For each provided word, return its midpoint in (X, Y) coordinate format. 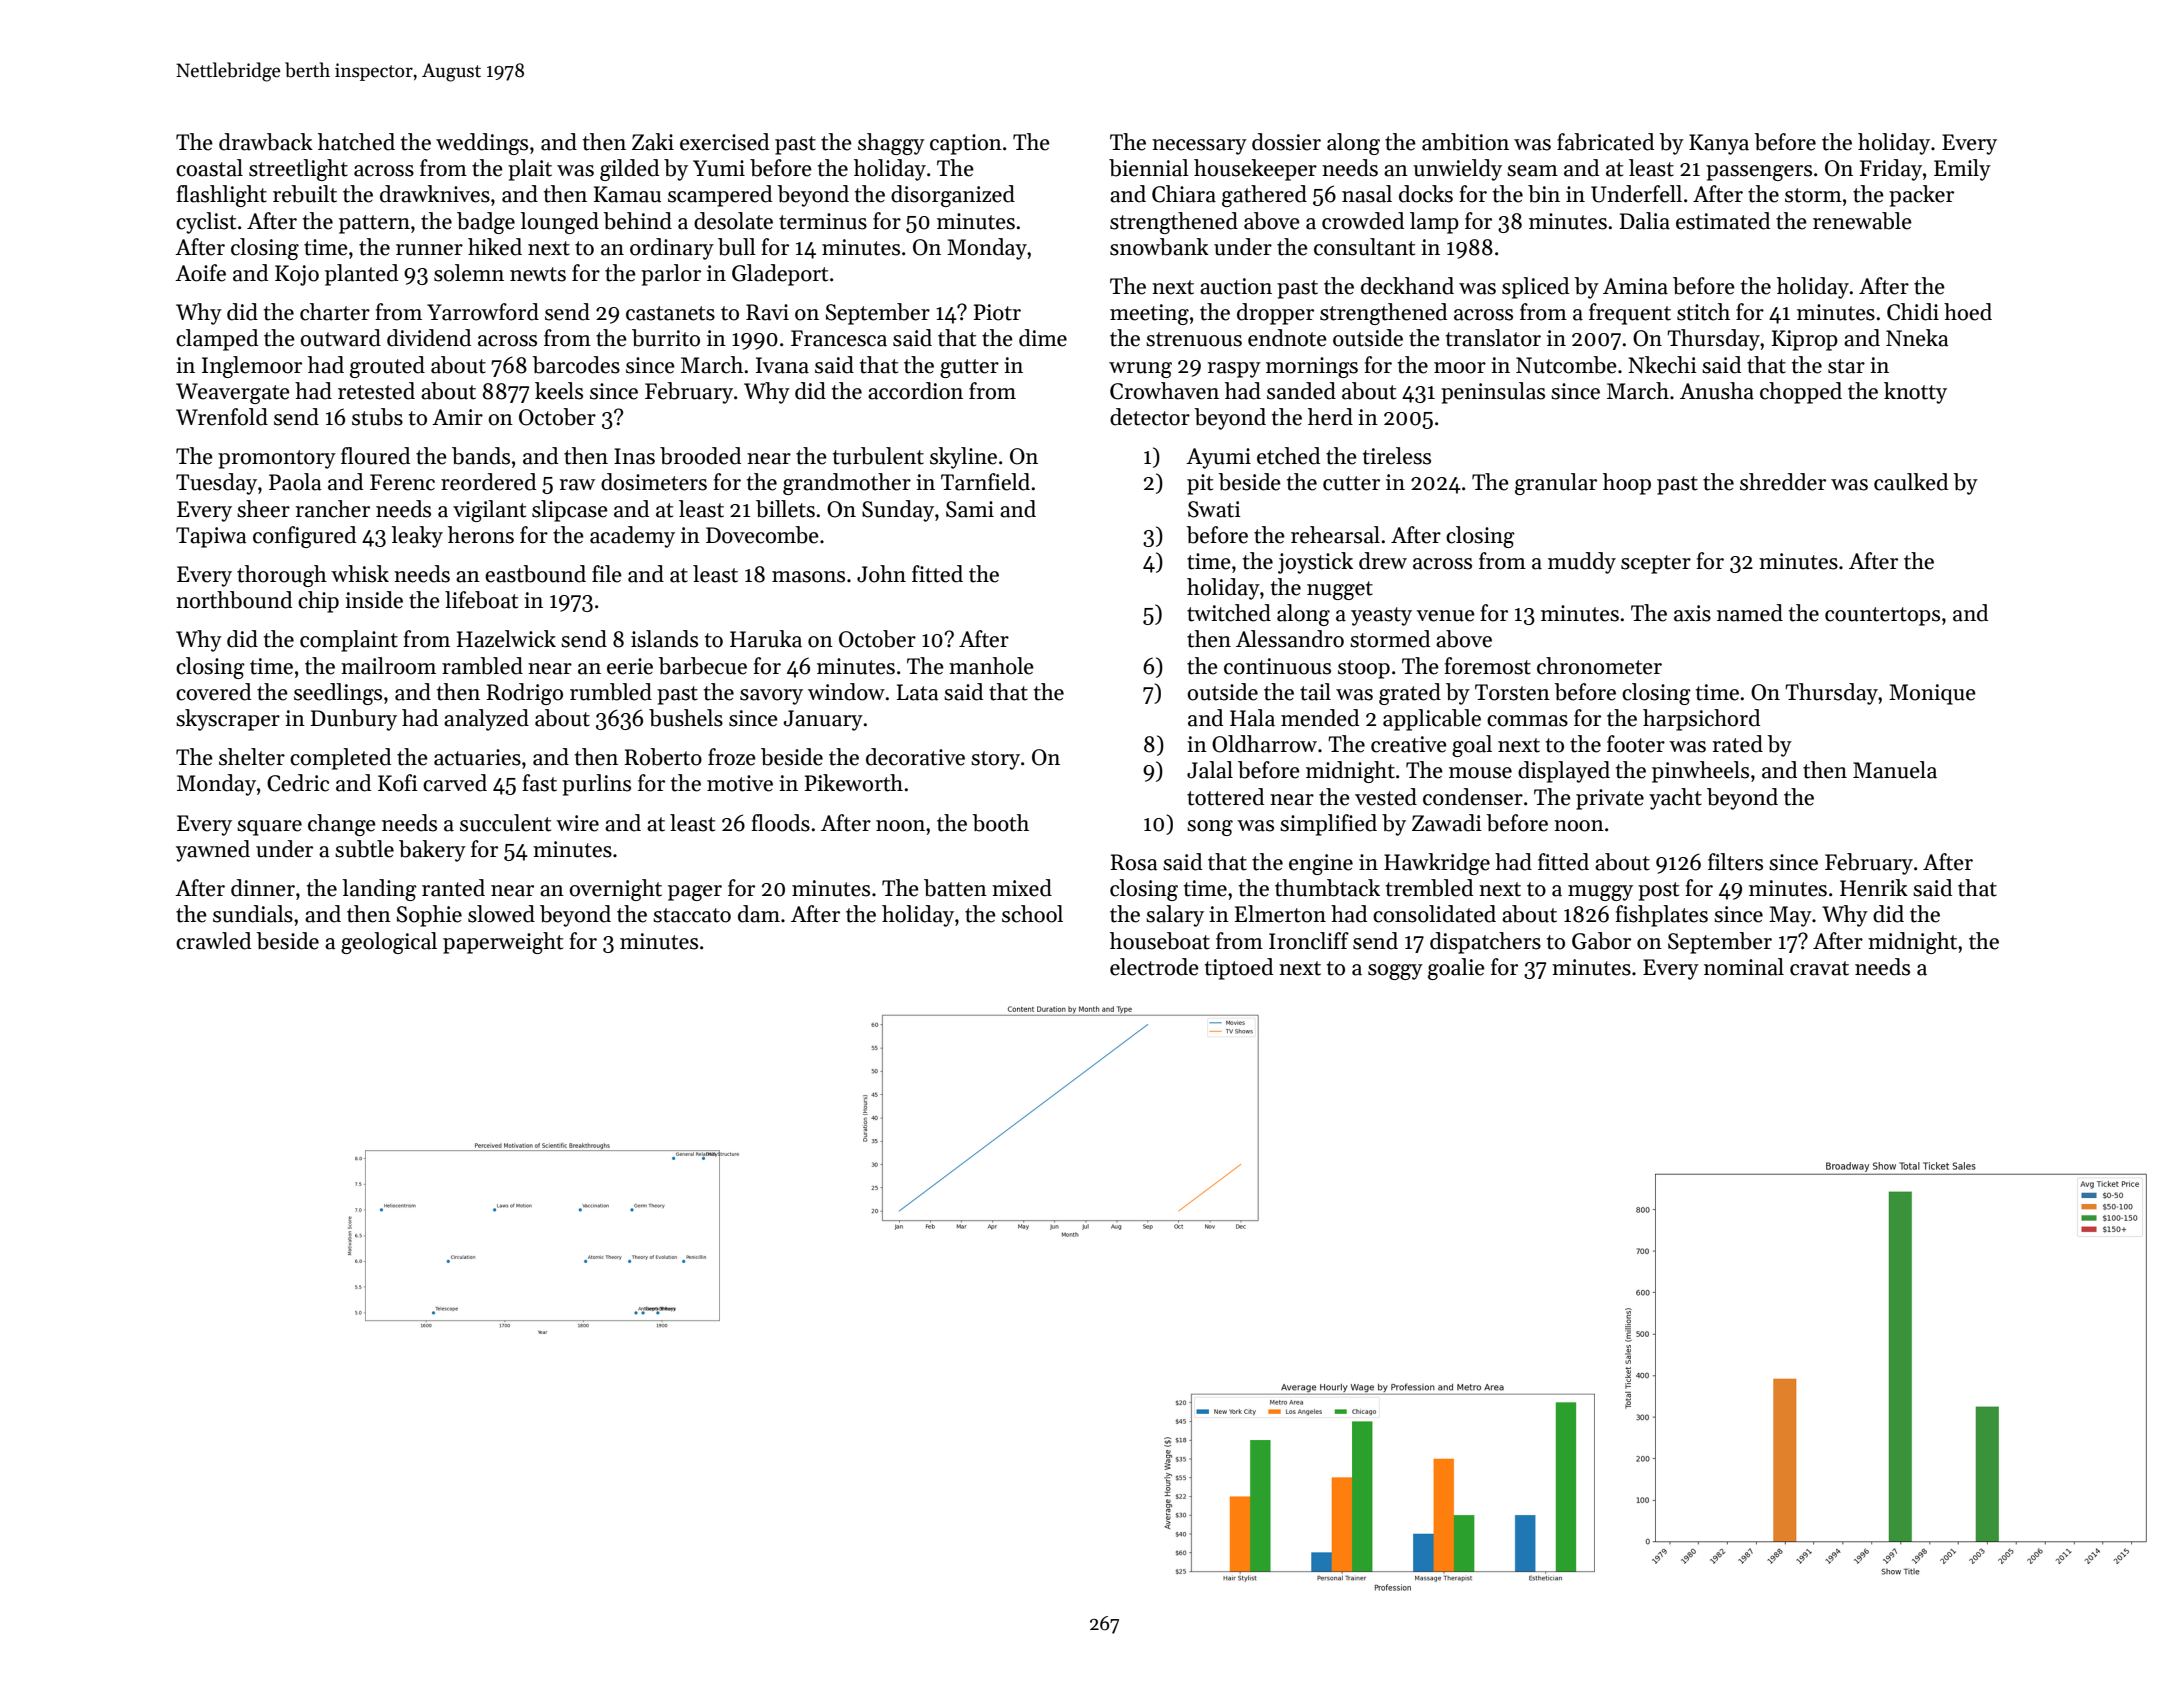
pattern (374, 224)
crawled (213, 941)
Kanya (1719, 144)
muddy (1582, 563)
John (881, 574)
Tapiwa (211, 537)
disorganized (953, 196)
